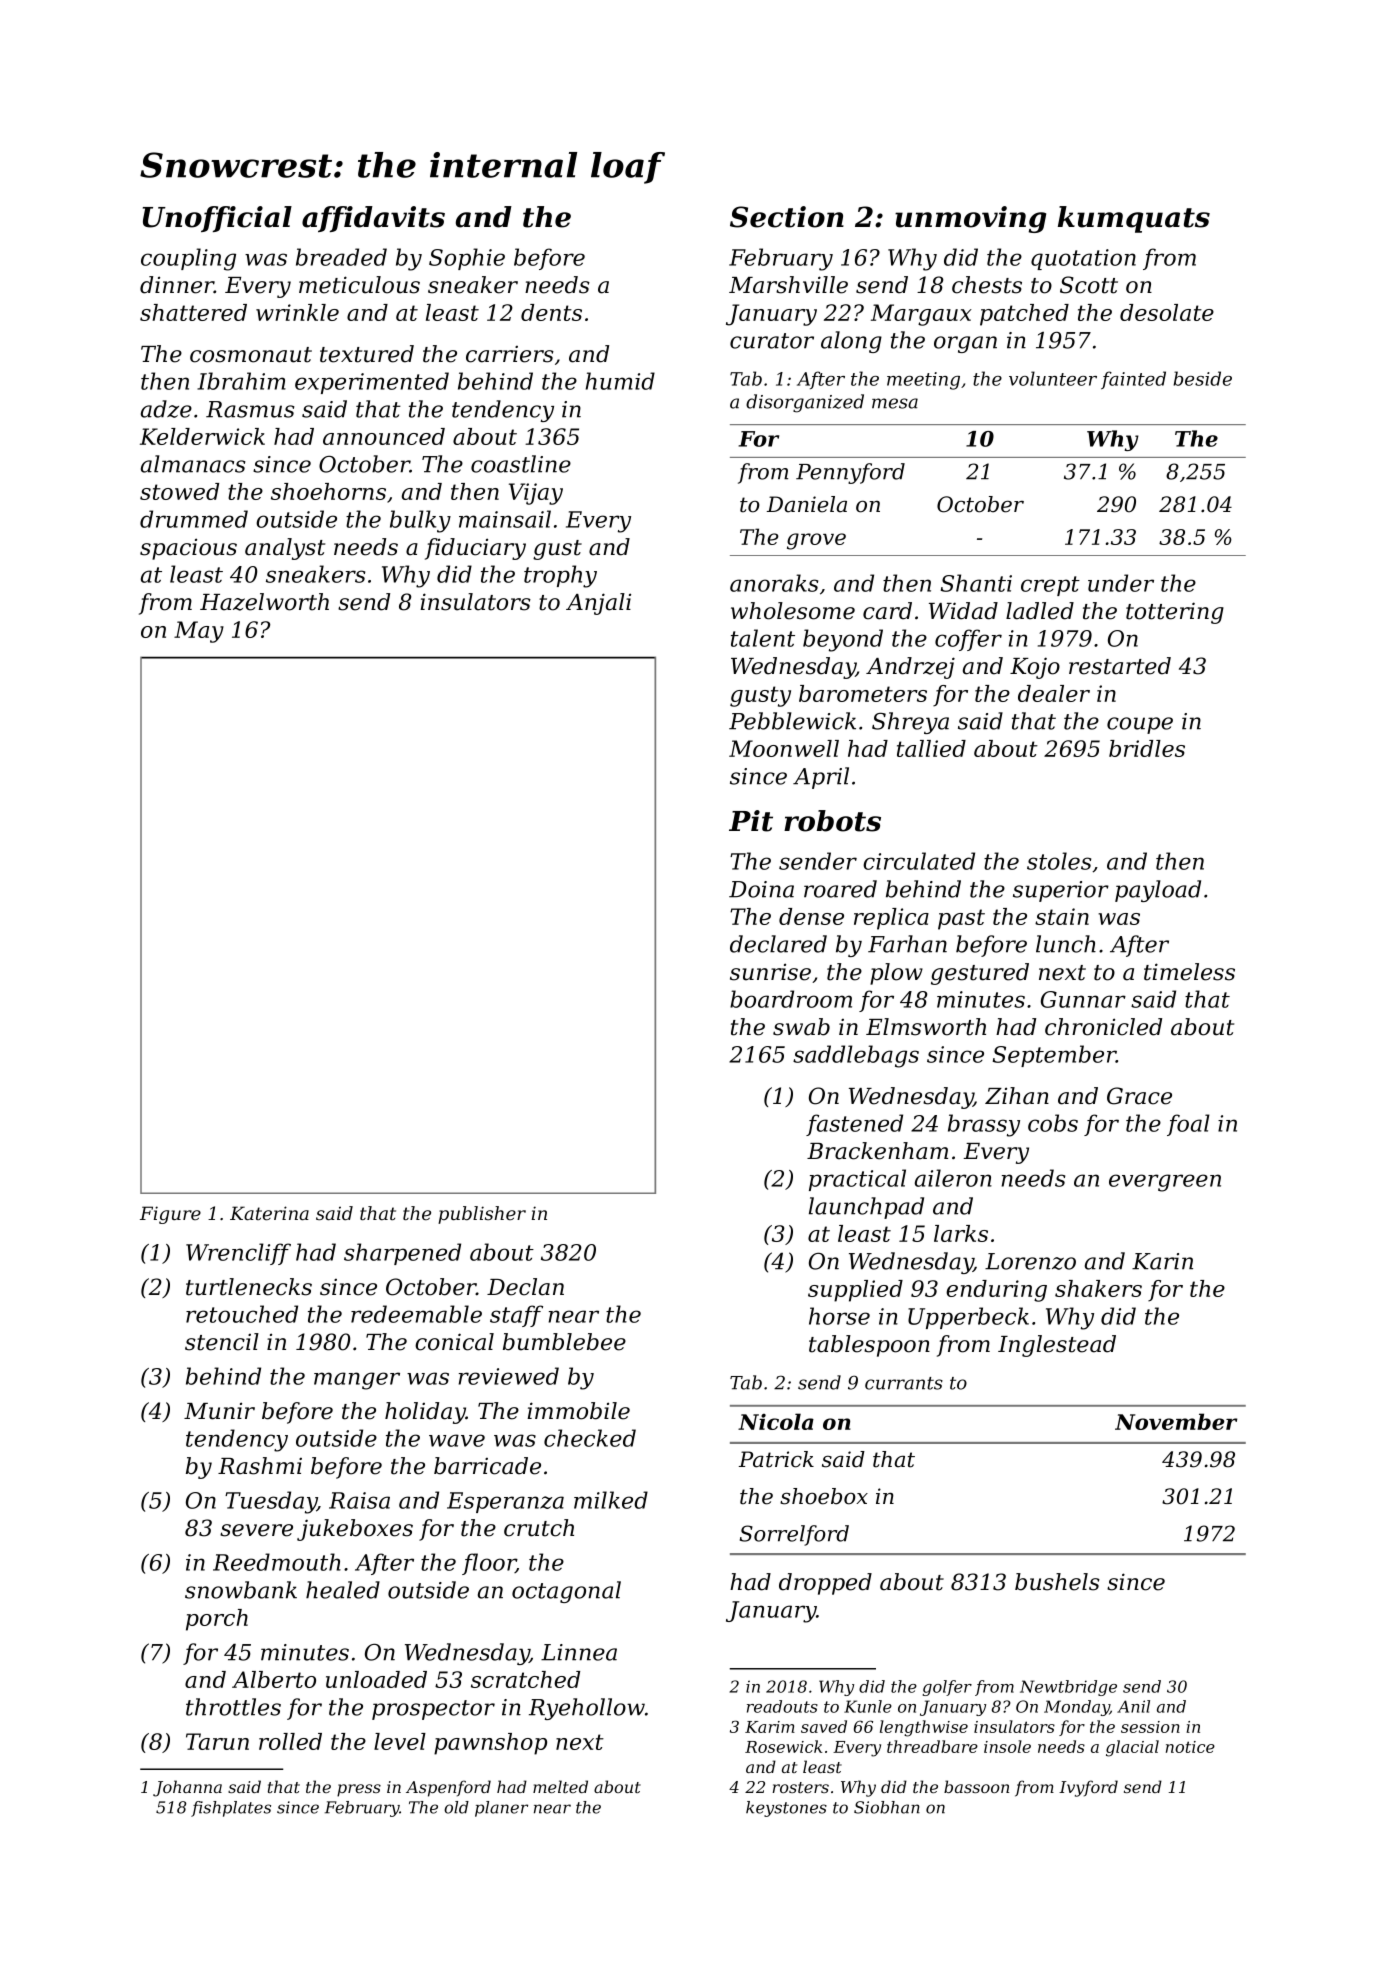  Describe the element at coordinates (1176, 1421) in the document. I see `November` at that location.
